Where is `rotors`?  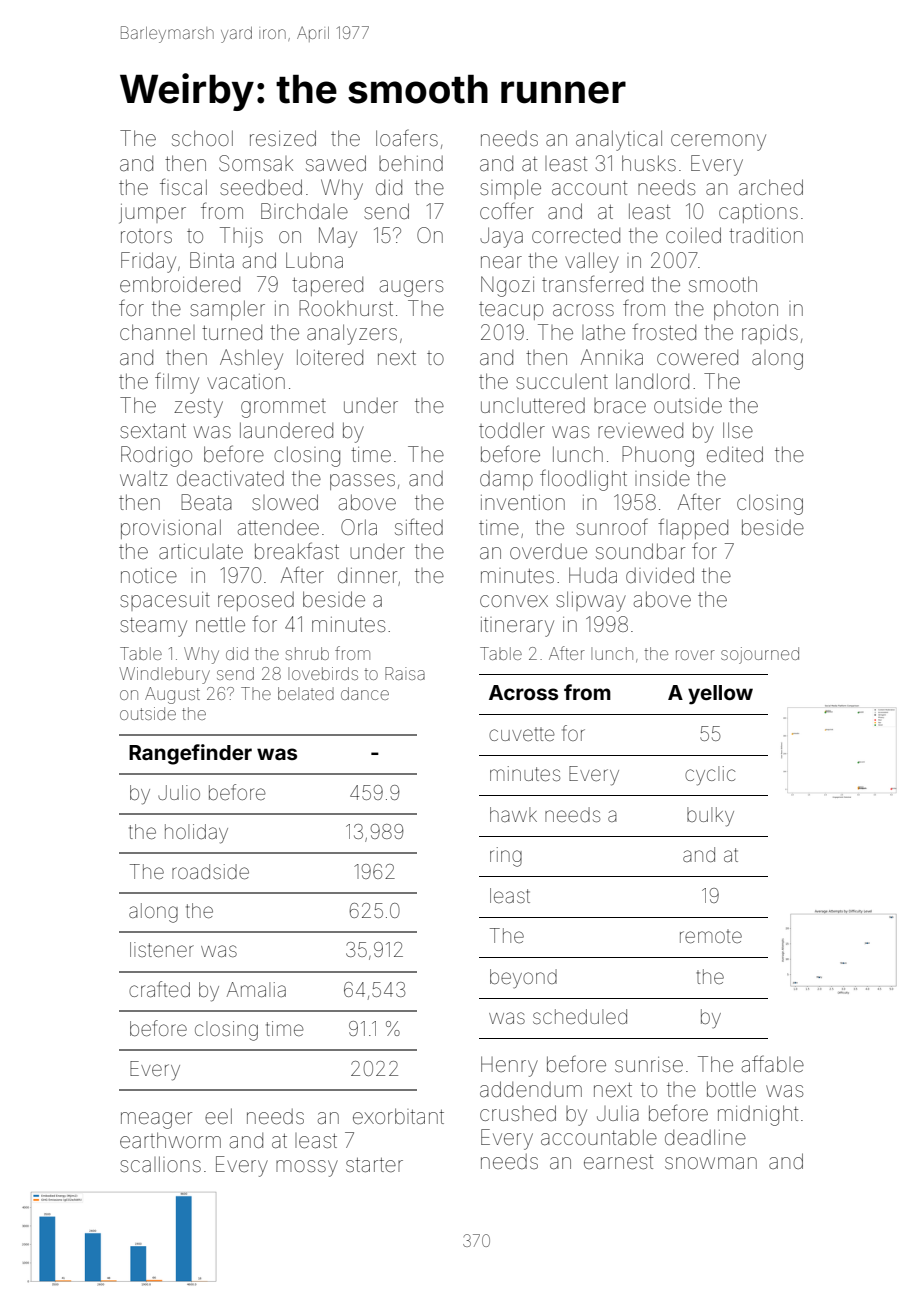 rotors is located at coordinates (146, 236).
